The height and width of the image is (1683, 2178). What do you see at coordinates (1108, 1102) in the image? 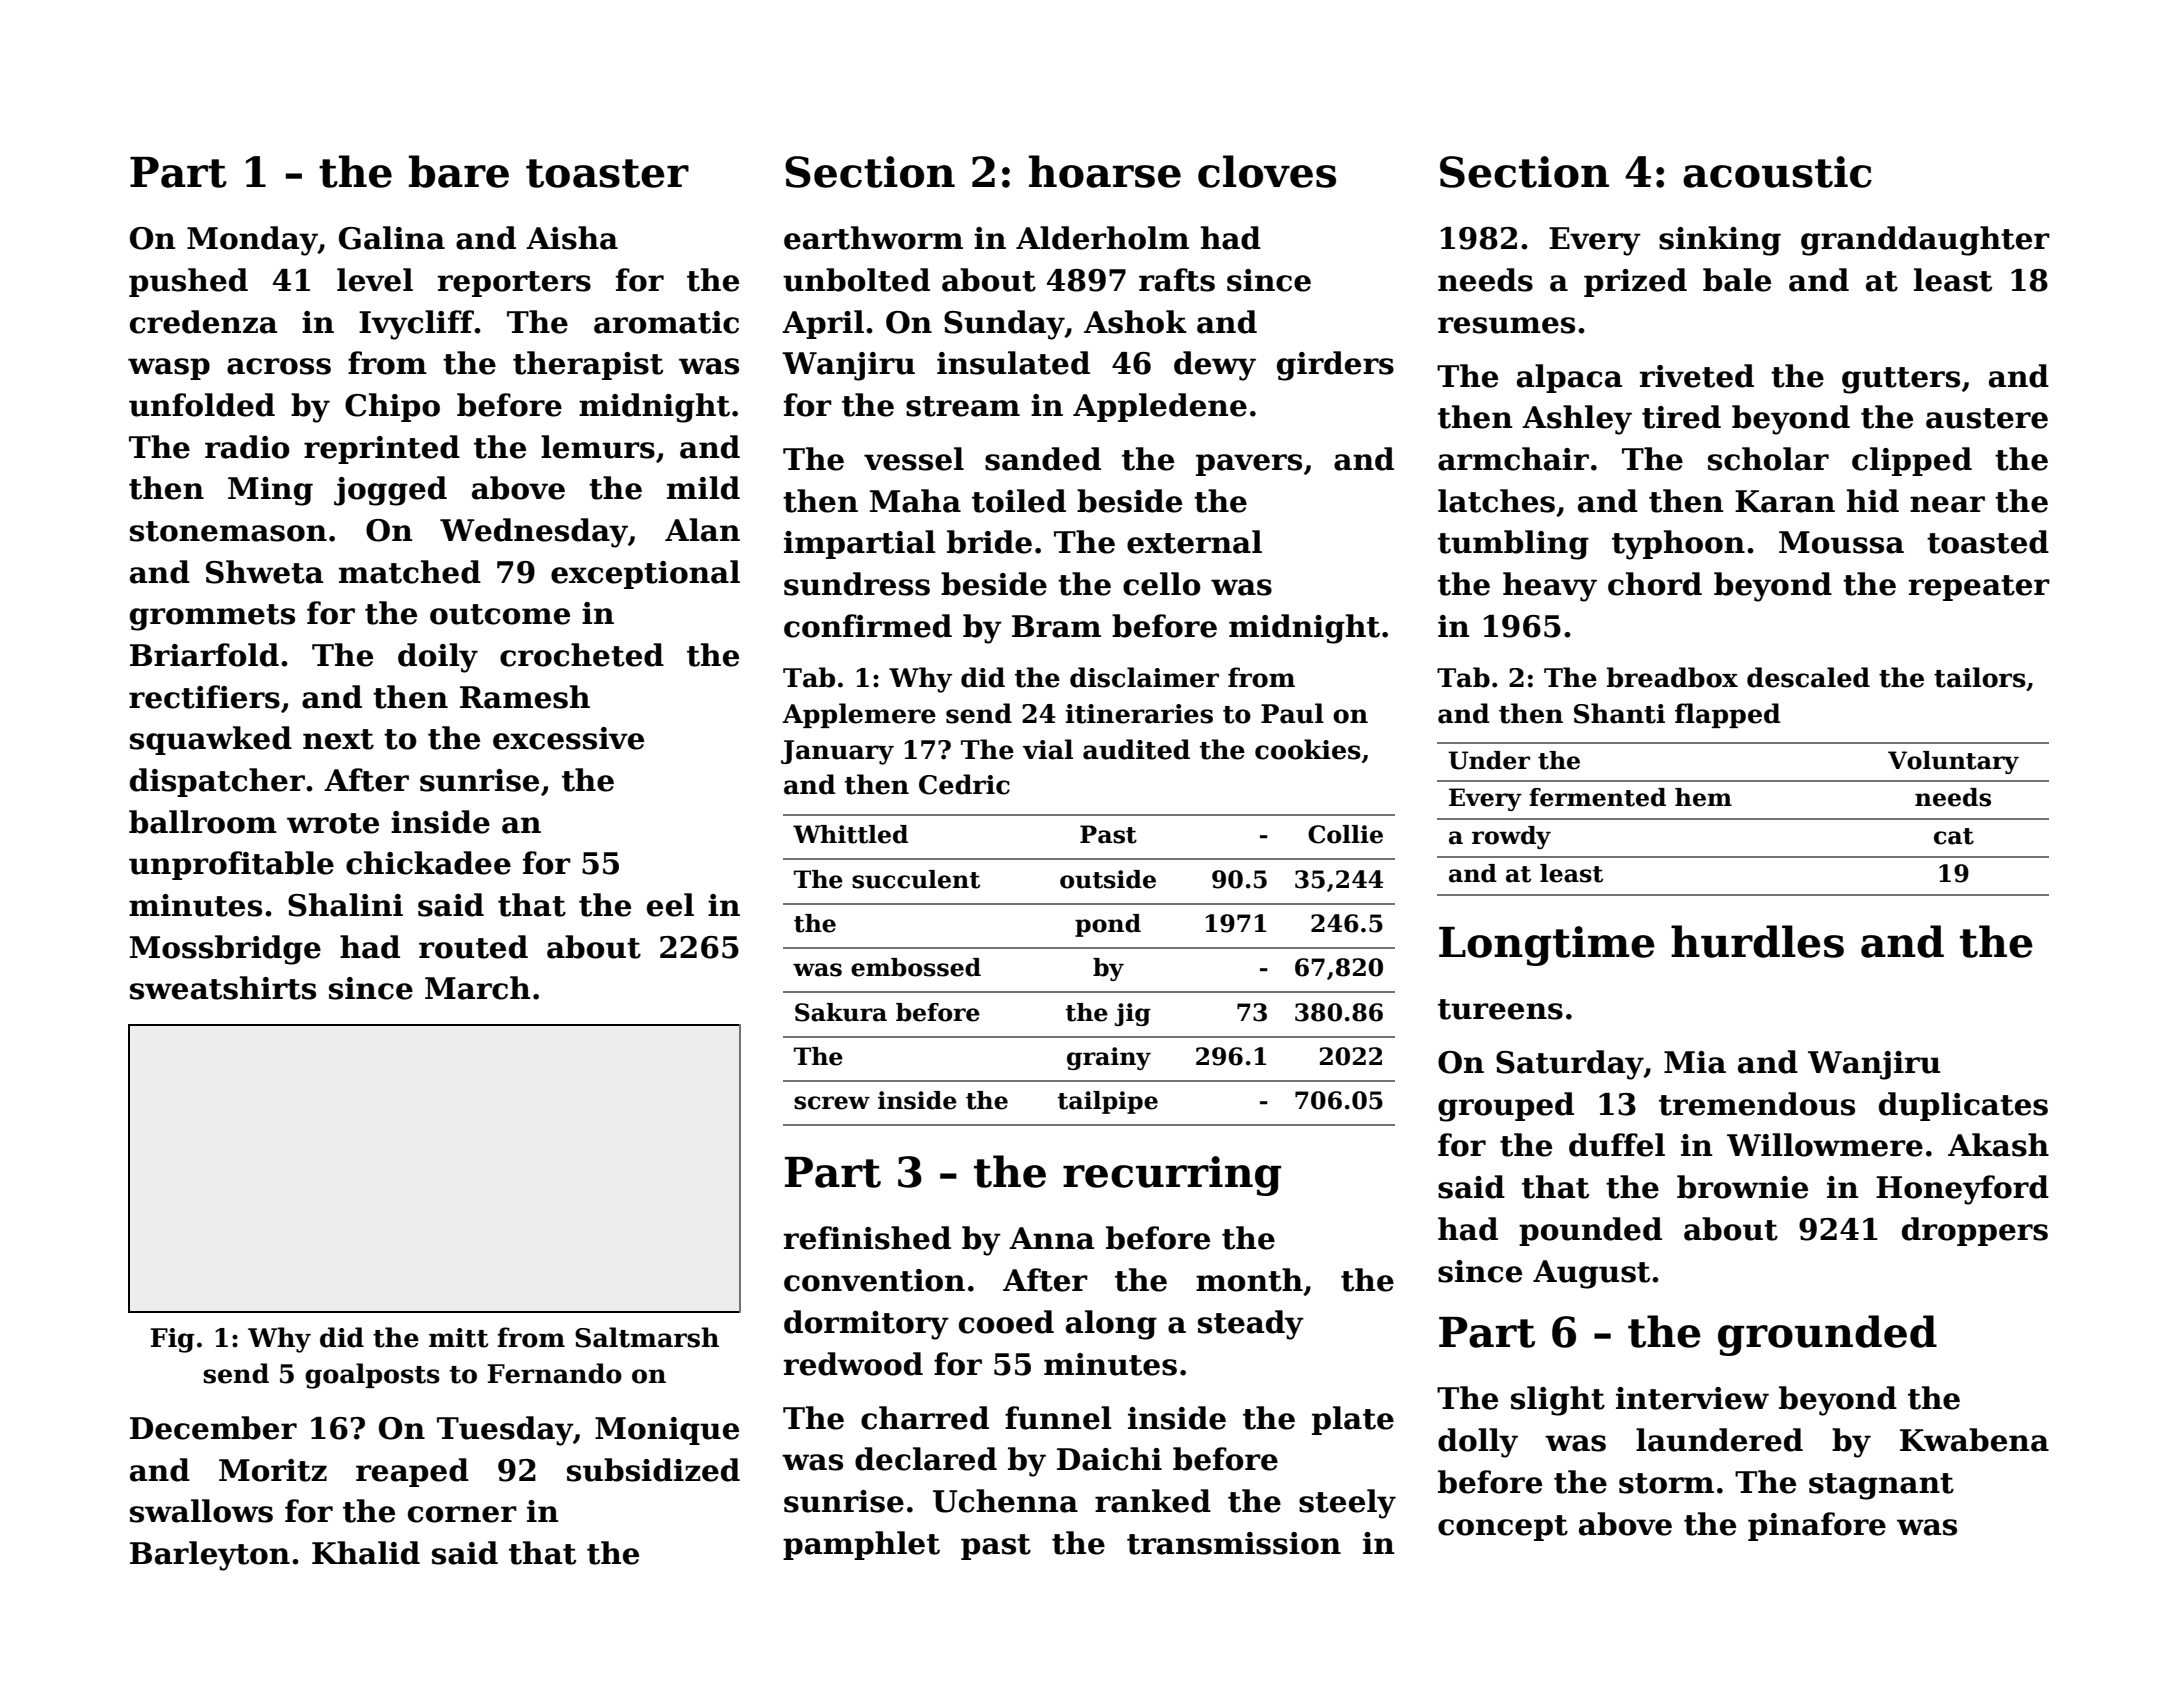
I see `tailpipe` at bounding box center [1108, 1102].
